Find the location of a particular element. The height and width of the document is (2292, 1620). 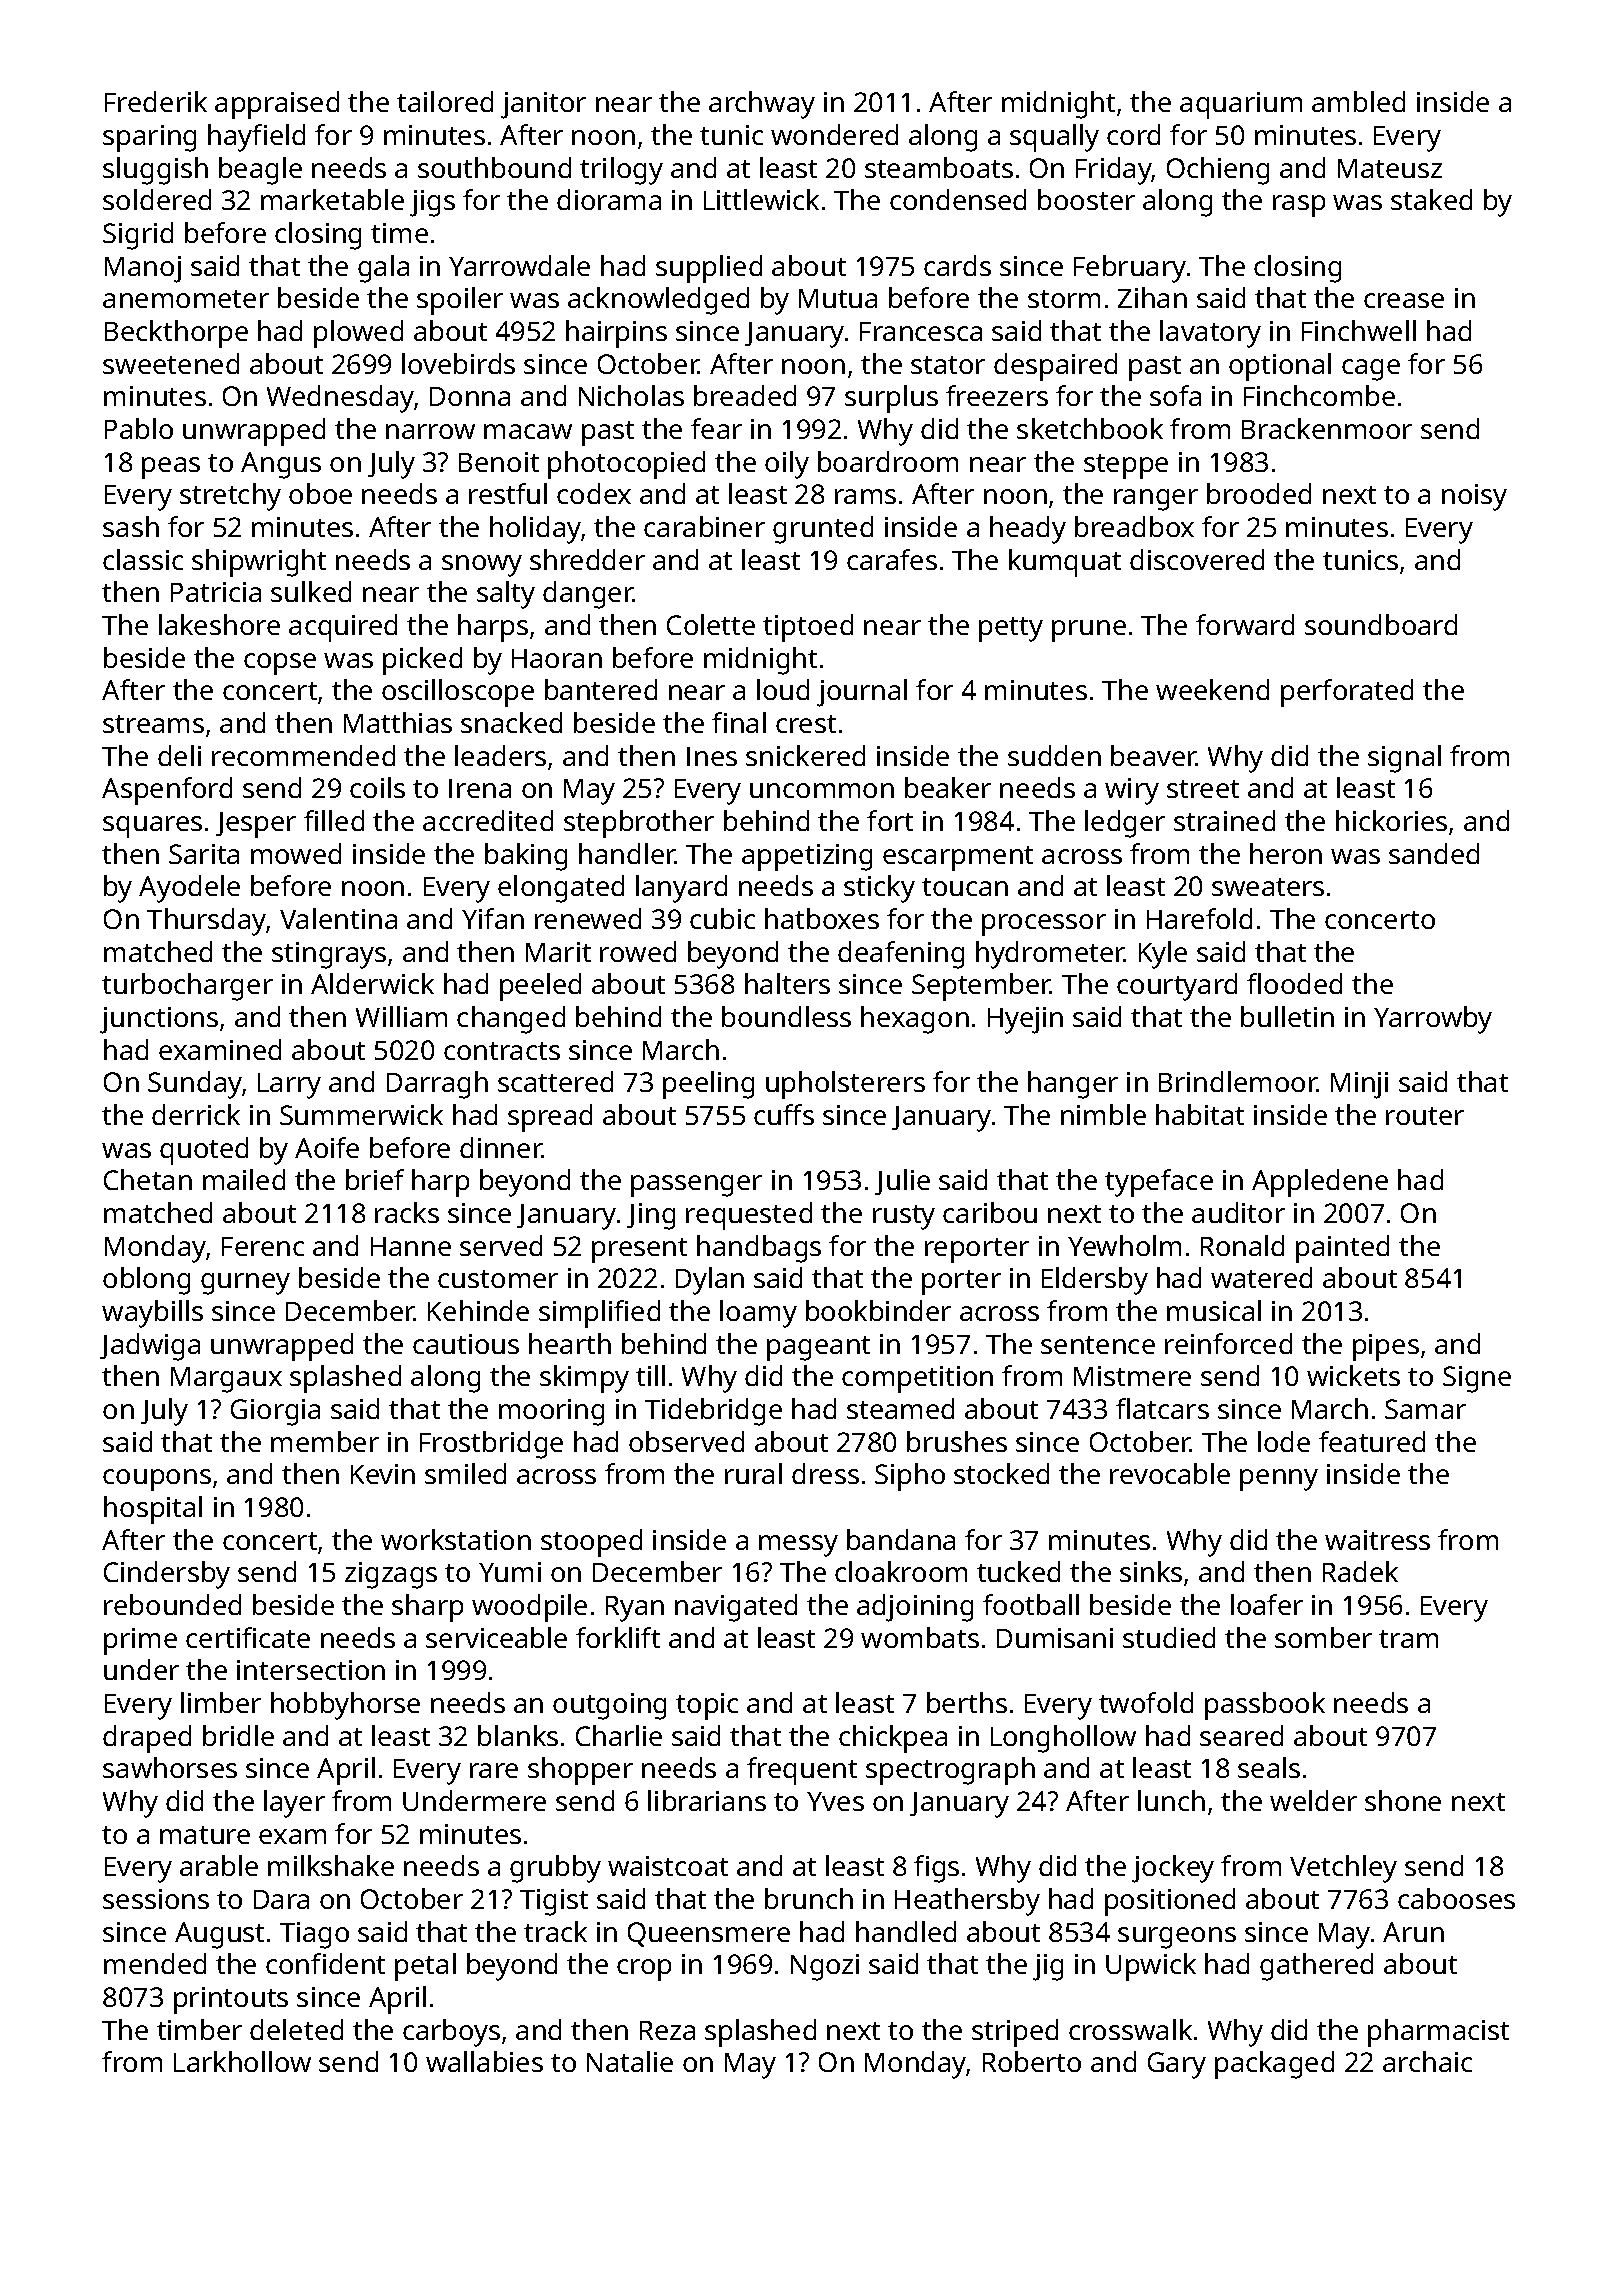

rams is located at coordinates (865, 496).
